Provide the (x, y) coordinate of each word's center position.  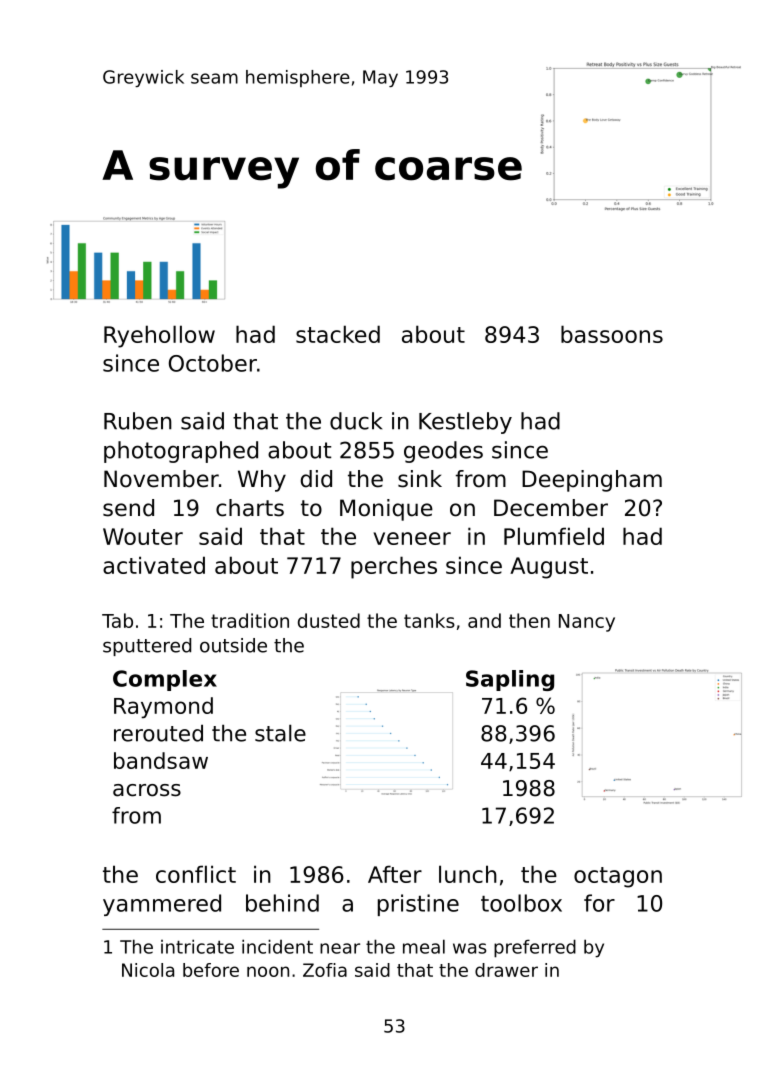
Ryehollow (159, 336)
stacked (338, 334)
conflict (196, 874)
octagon (618, 877)
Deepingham (592, 481)
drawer (506, 970)
